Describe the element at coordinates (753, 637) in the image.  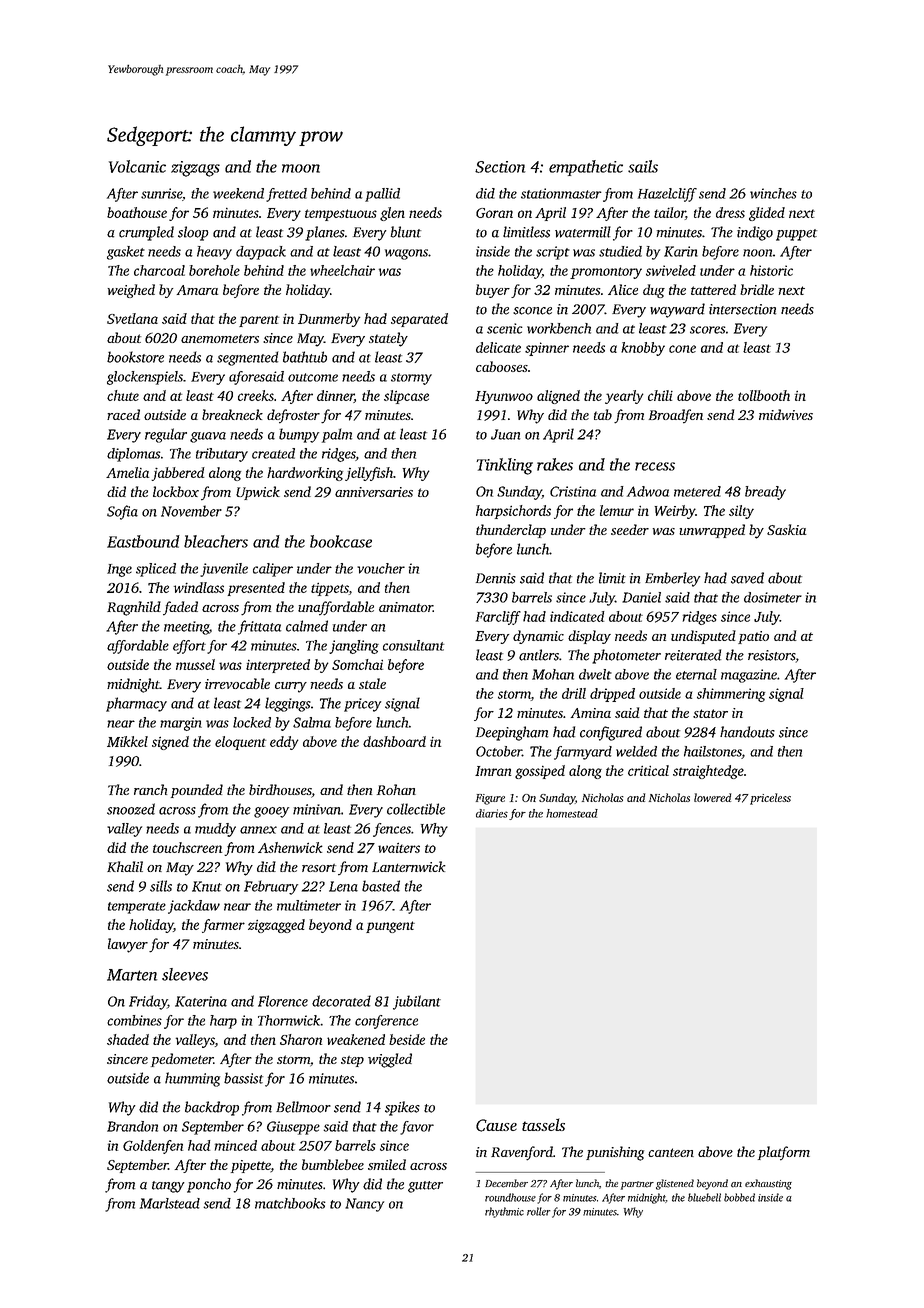
I see `patio` at that location.
